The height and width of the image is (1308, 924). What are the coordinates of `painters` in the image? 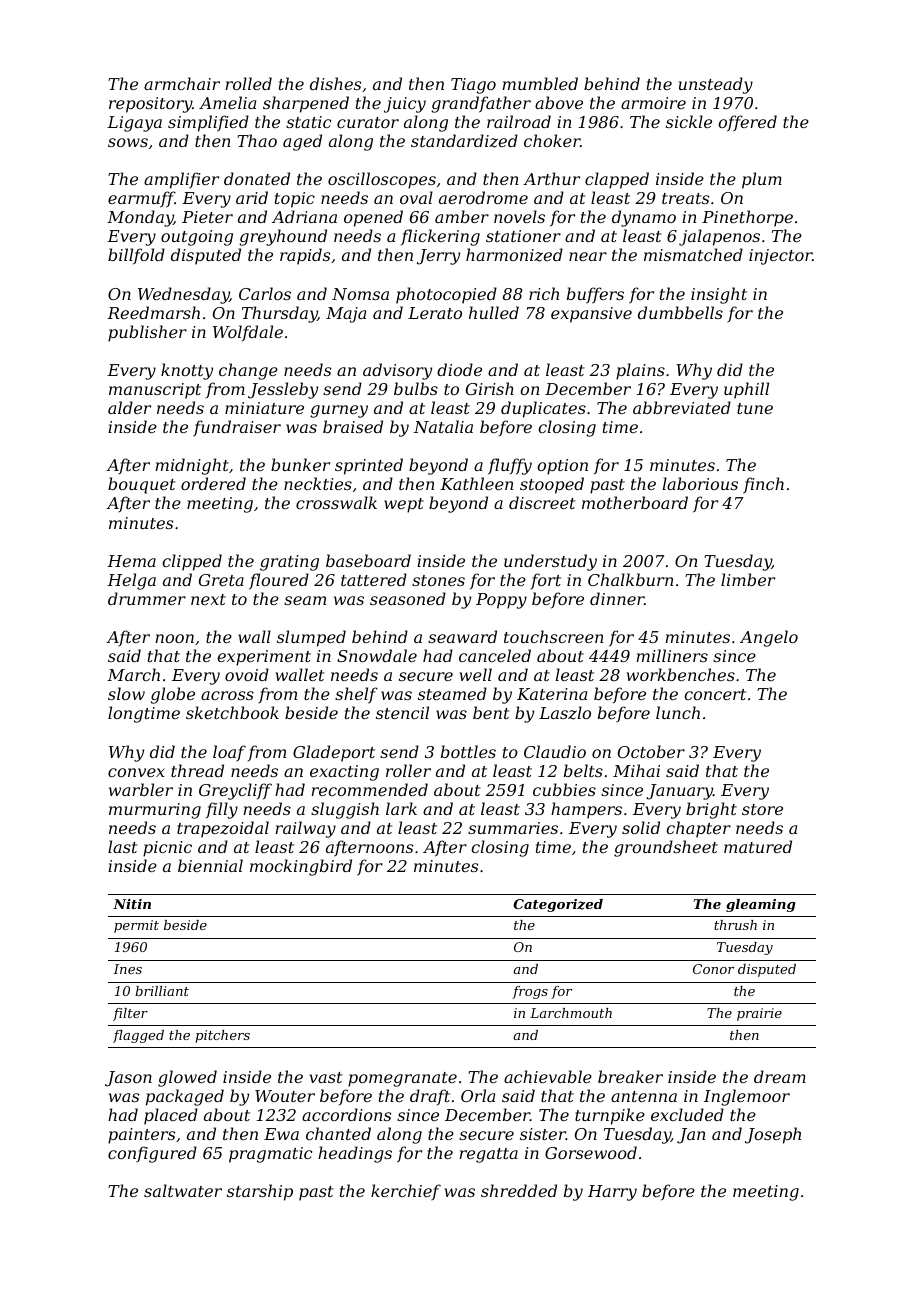 It's located at (141, 1136).
